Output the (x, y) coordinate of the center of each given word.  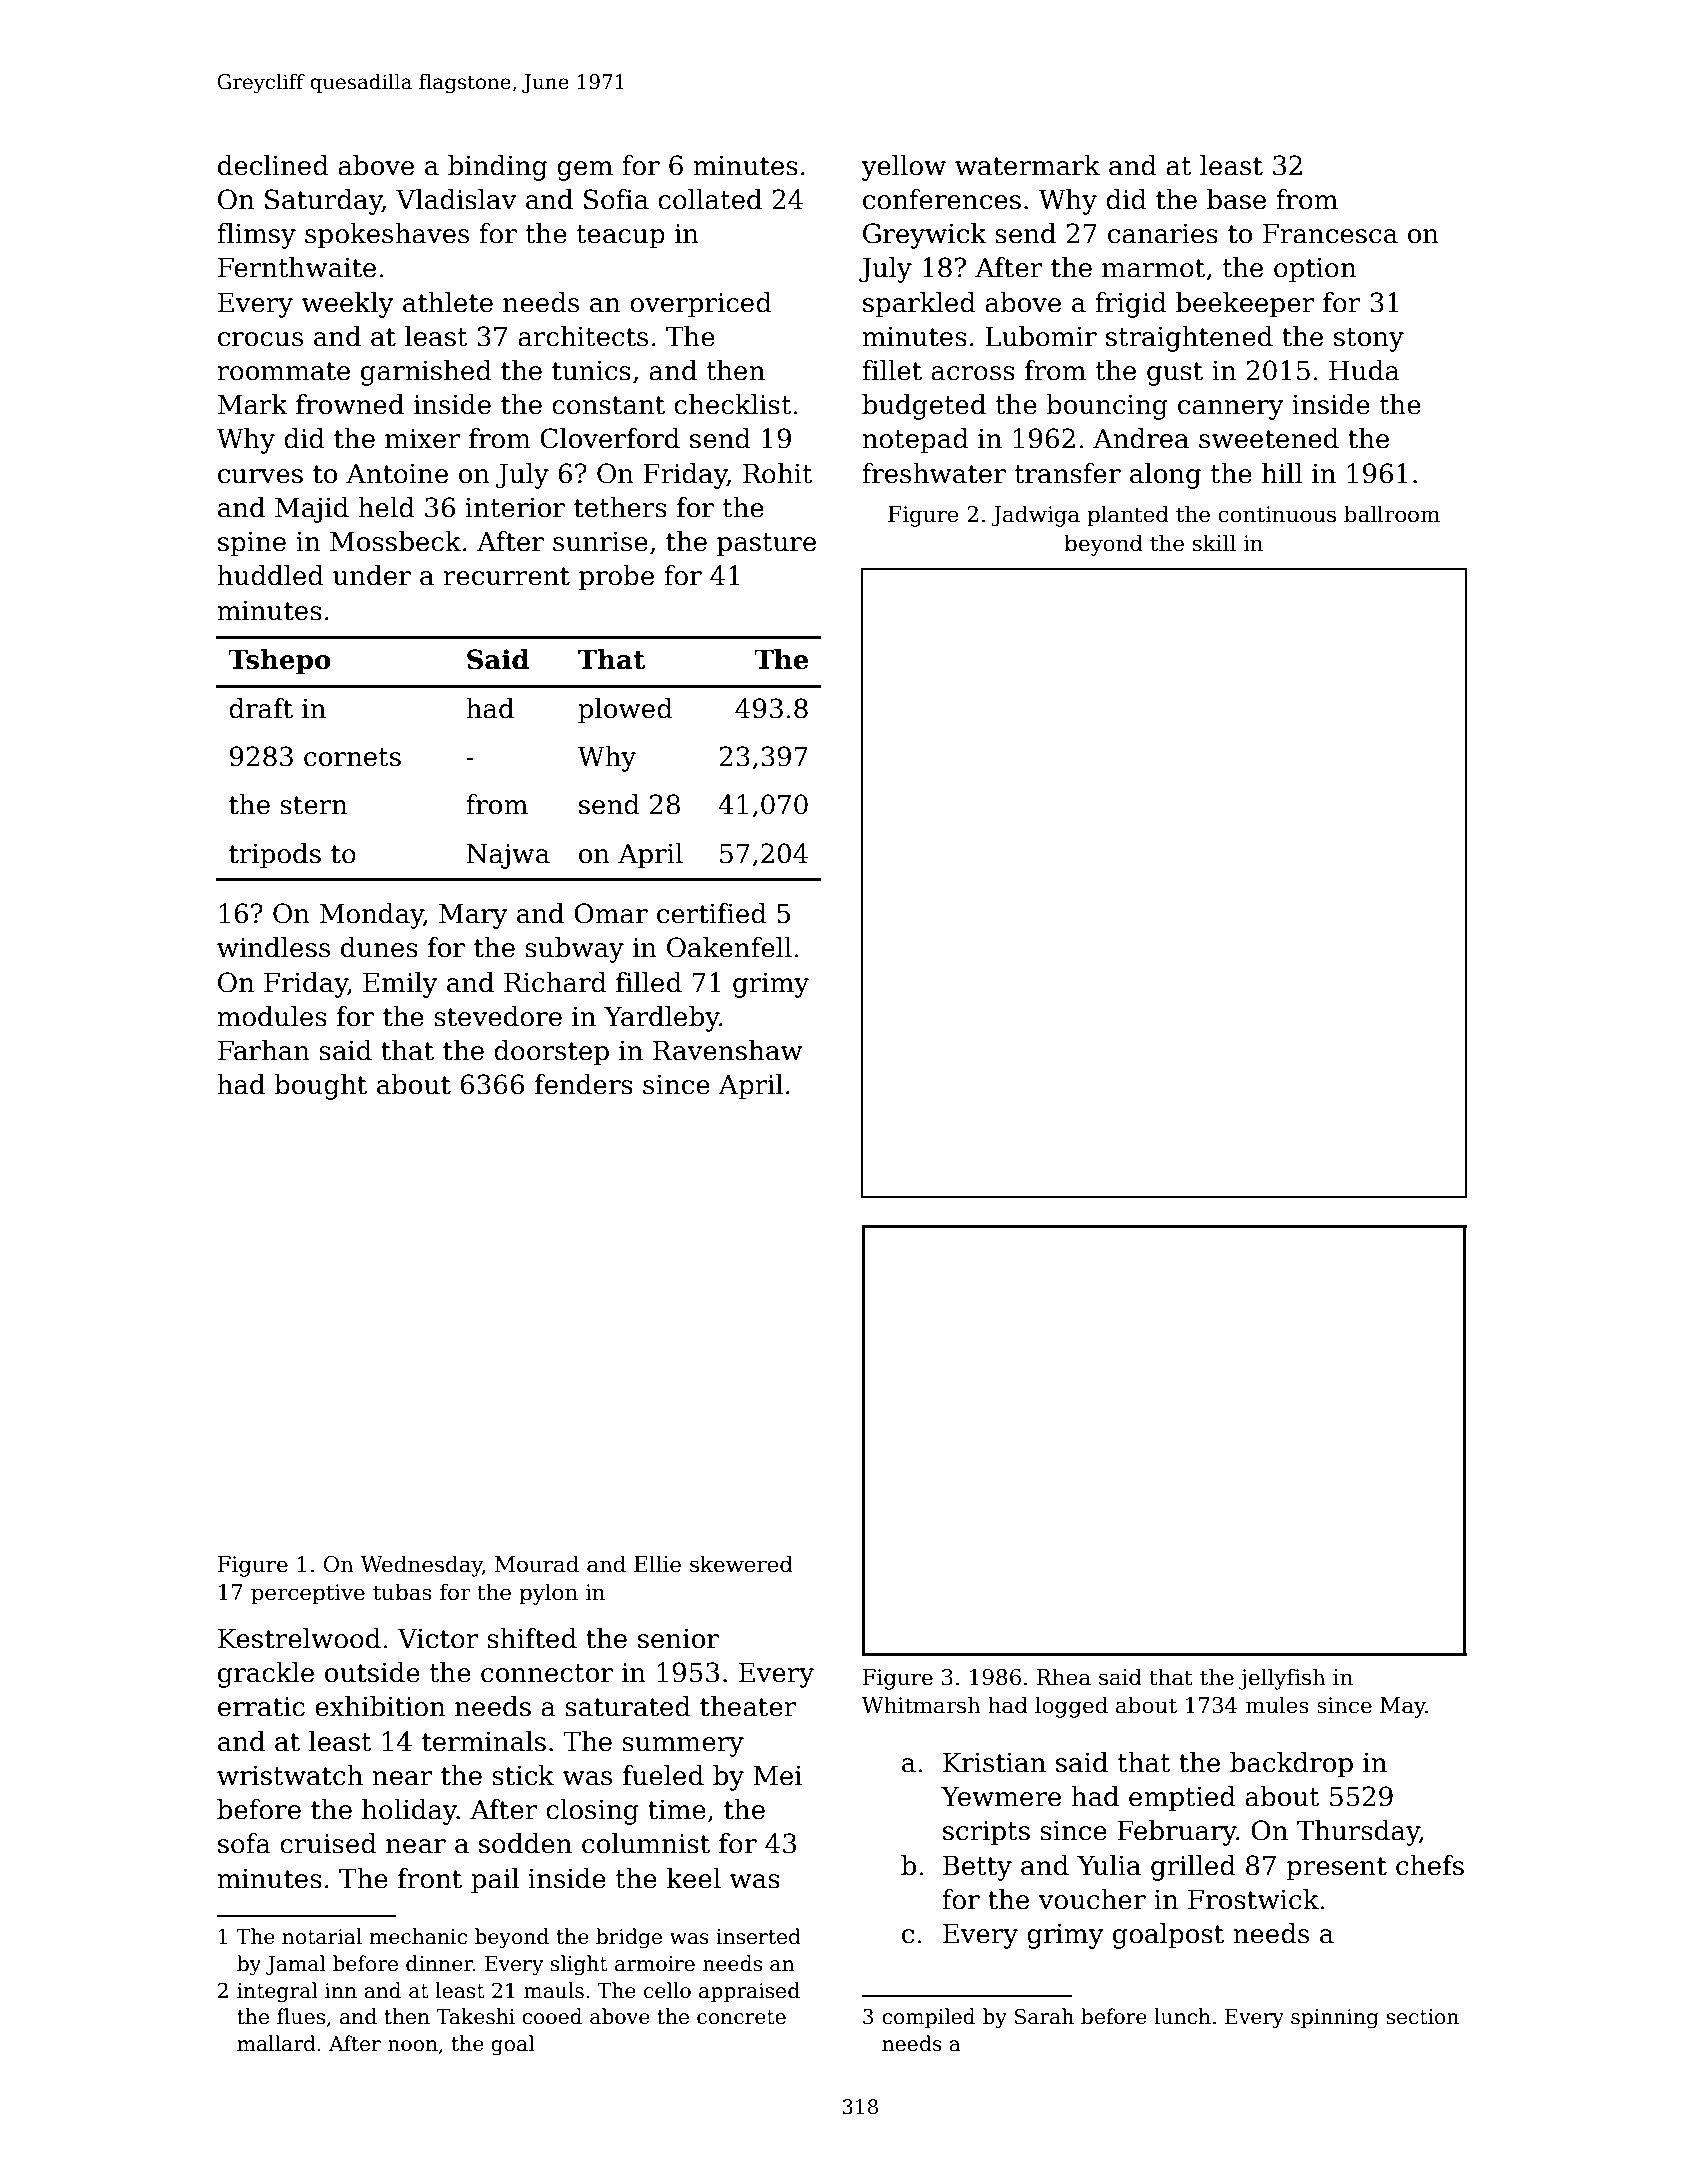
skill (1214, 543)
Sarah (1044, 2016)
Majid (312, 510)
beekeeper (1245, 305)
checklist (733, 404)
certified (712, 913)
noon (413, 2046)
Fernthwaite (297, 267)
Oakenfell (729, 947)
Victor (437, 1639)
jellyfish (1282, 1679)
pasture (766, 545)
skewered (741, 1564)
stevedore (498, 1016)
